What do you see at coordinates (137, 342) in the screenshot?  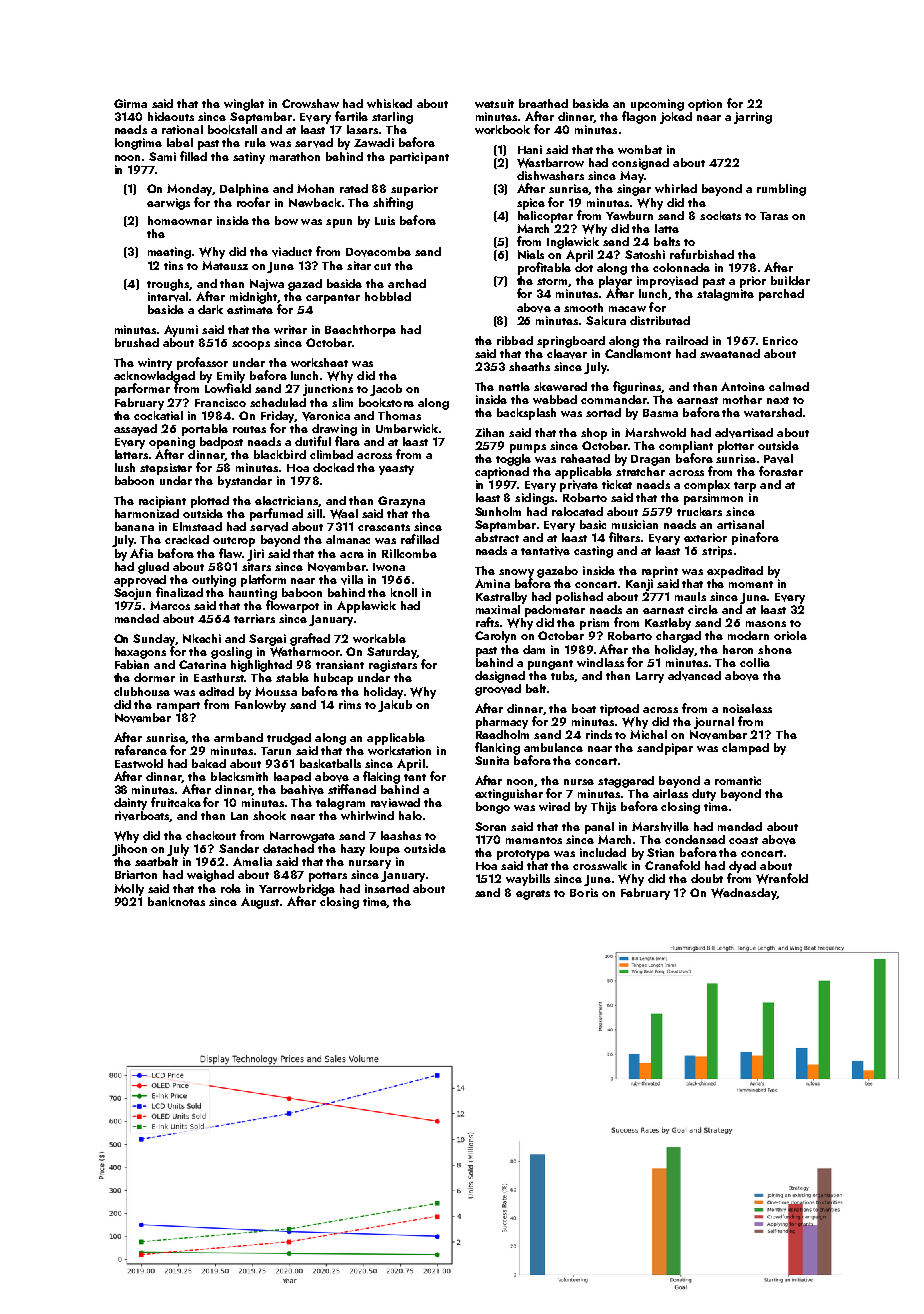 I see `brushed` at bounding box center [137, 342].
